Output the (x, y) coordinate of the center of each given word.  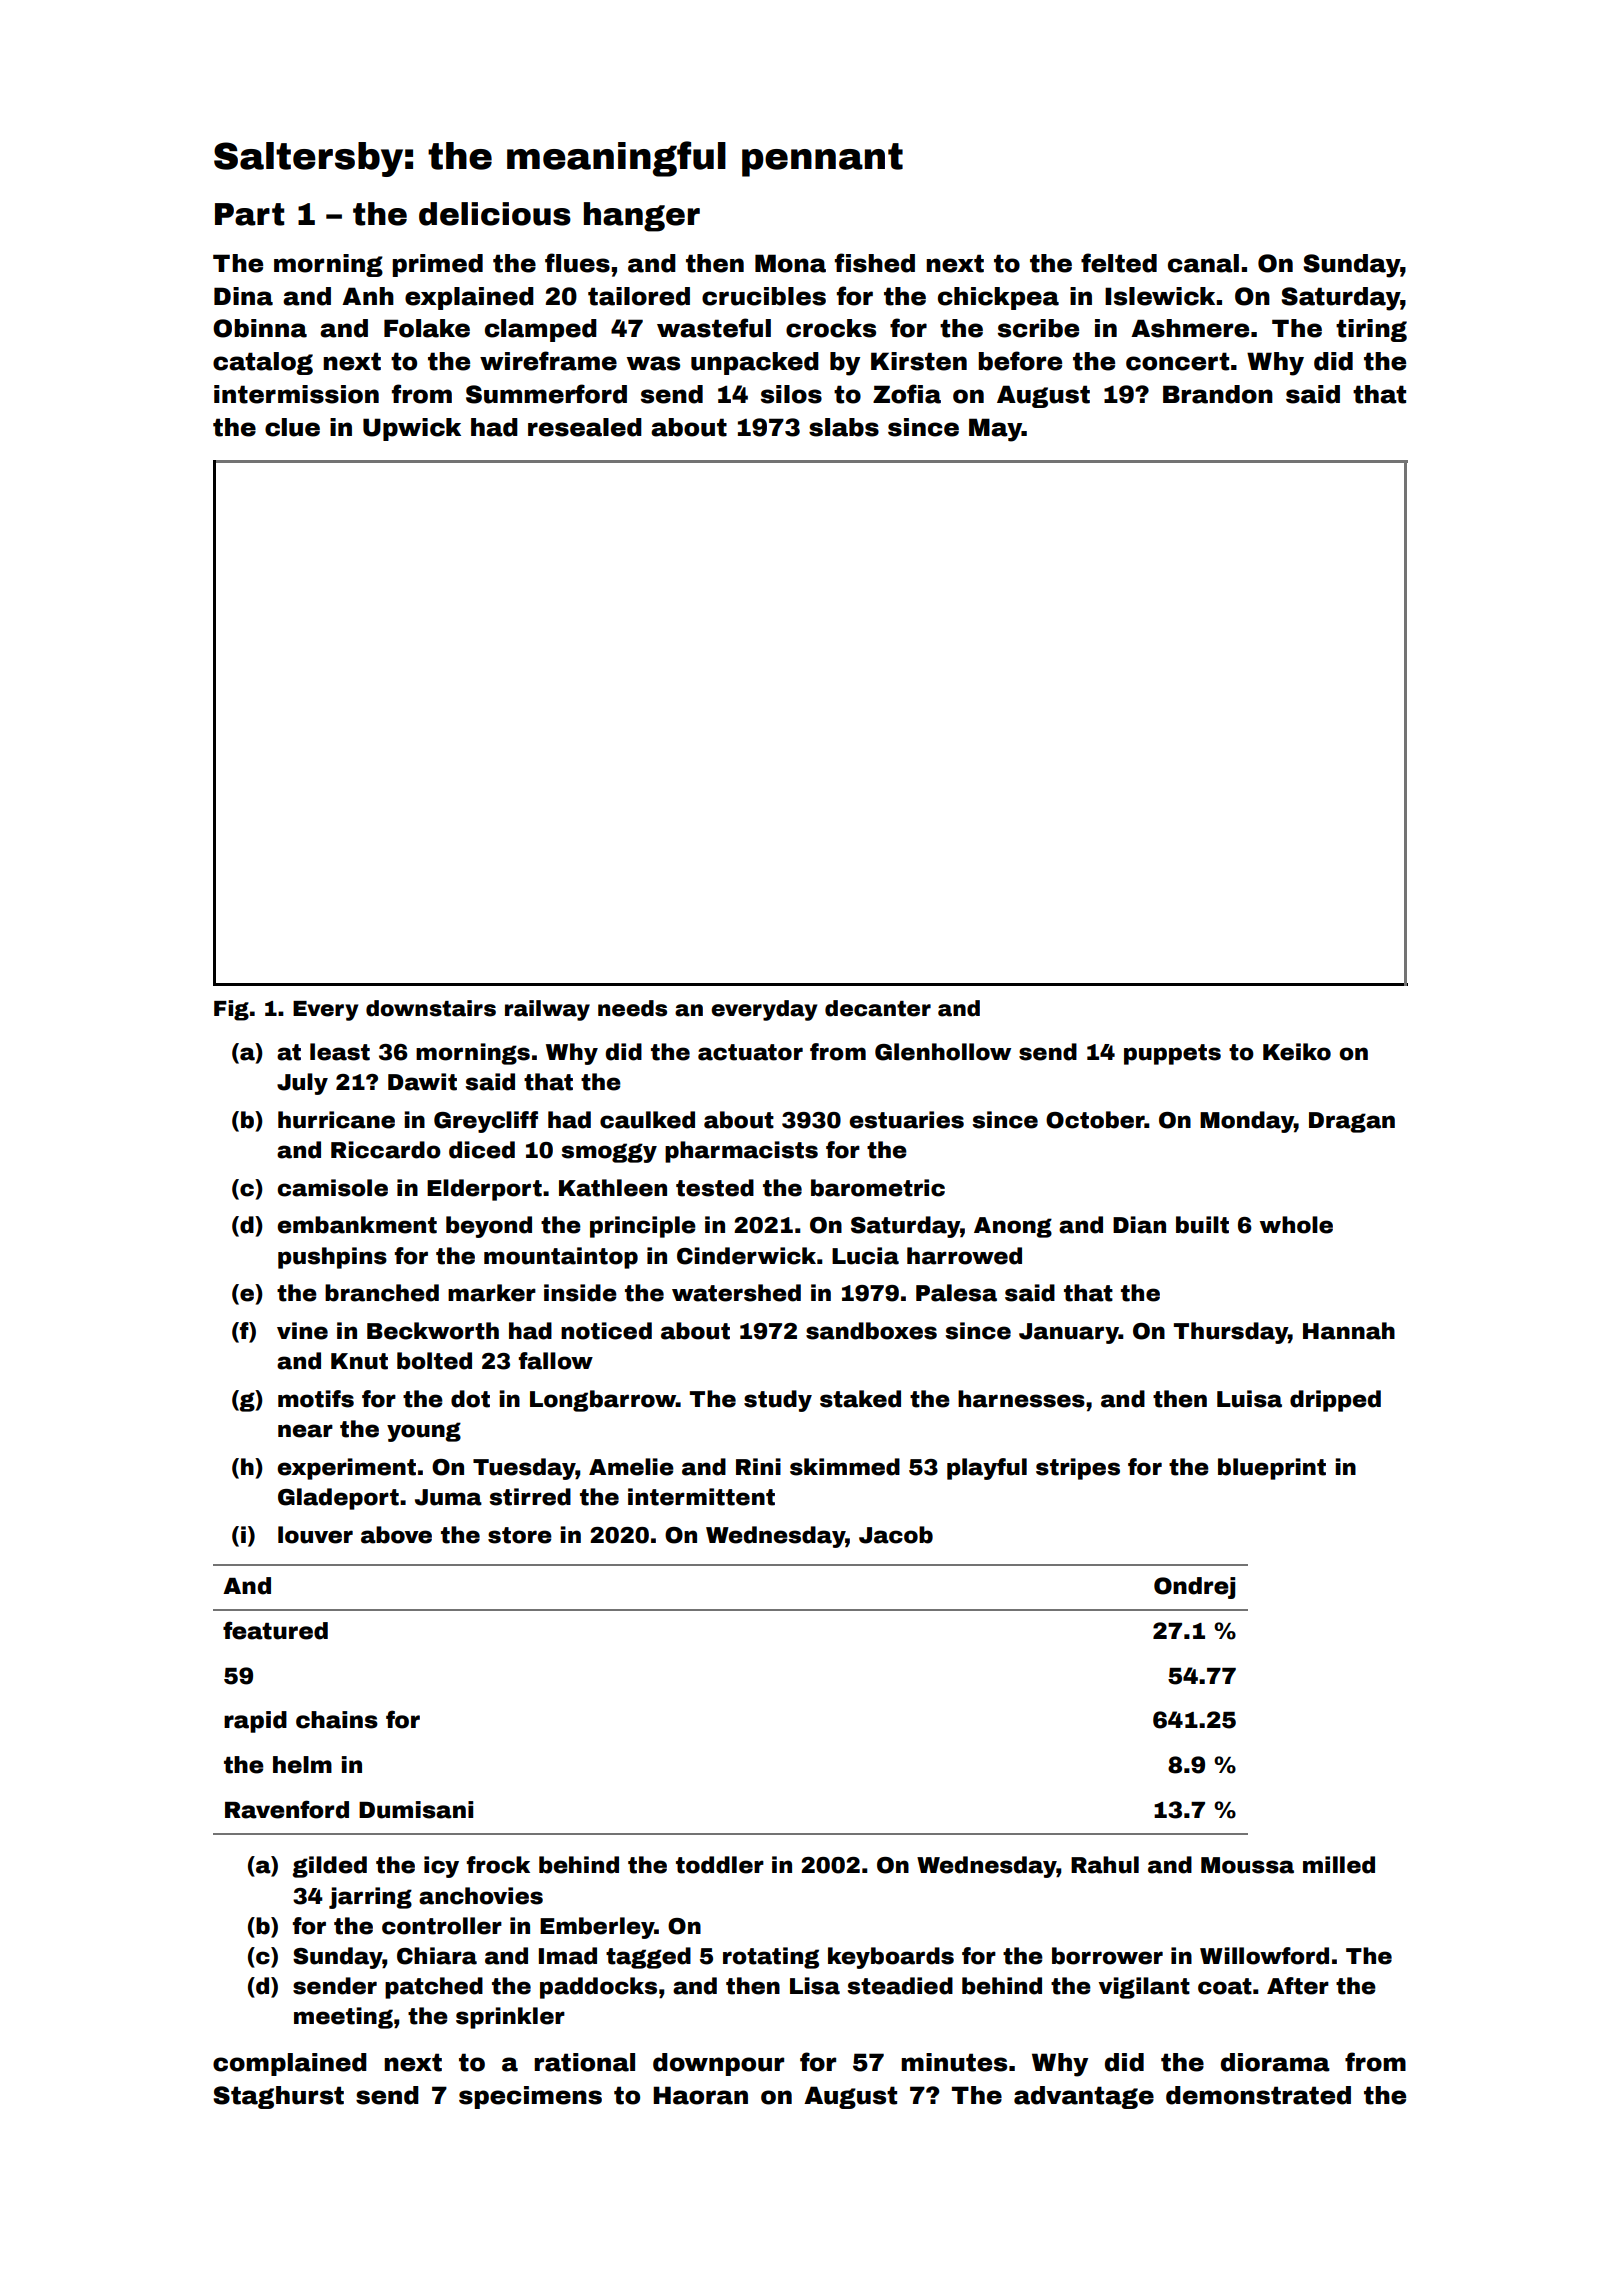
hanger (642, 217)
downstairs (431, 1008)
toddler (720, 1865)
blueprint (1272, 1469)
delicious (495, 214)
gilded (329, 1867)
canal (1203, 263)
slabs (844, 427)
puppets (1172, 1054)
